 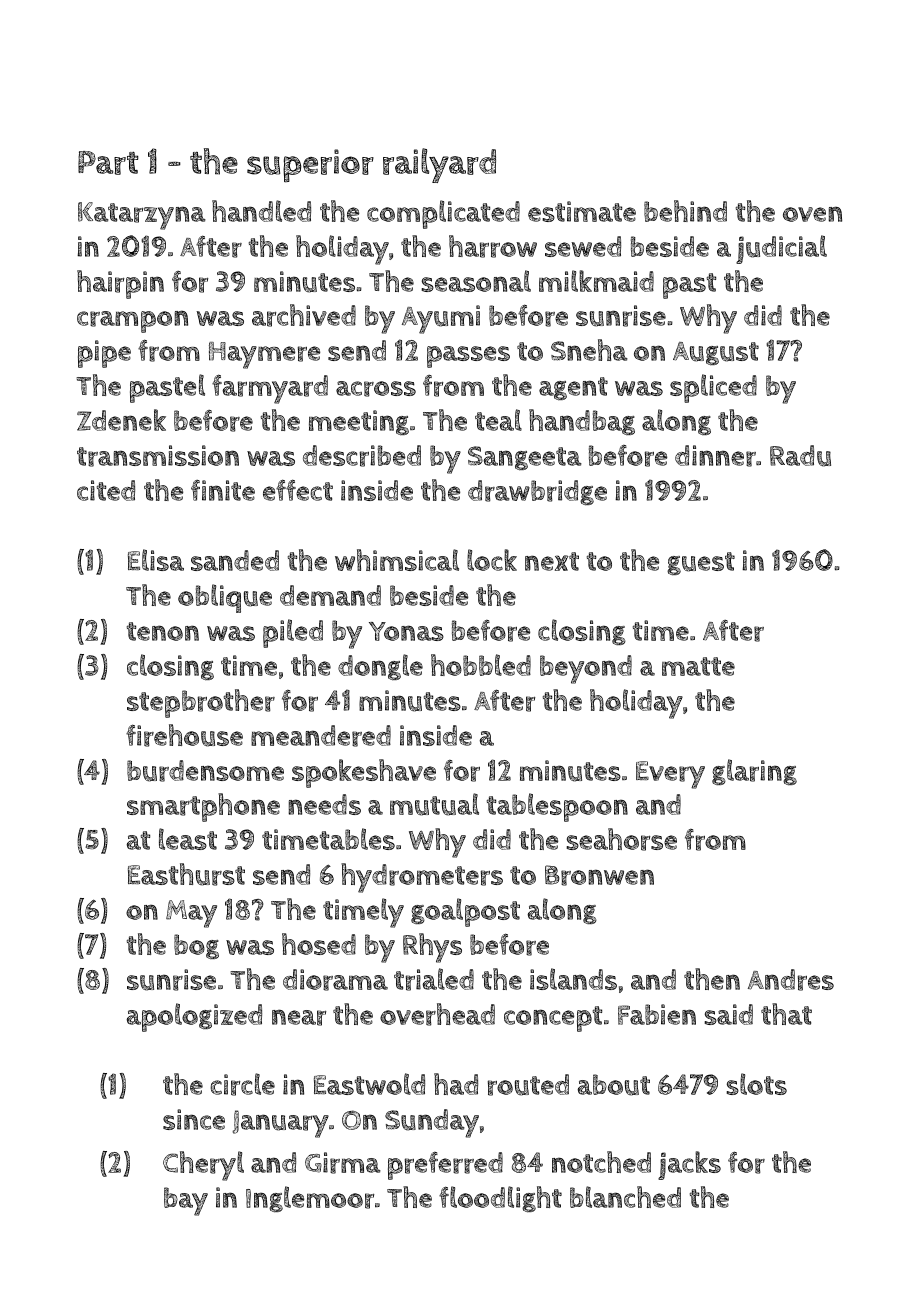 What do you see at coordinates (184, 735) in the screenshot?
I see `firehouse` at bounding box center [184, 735].
